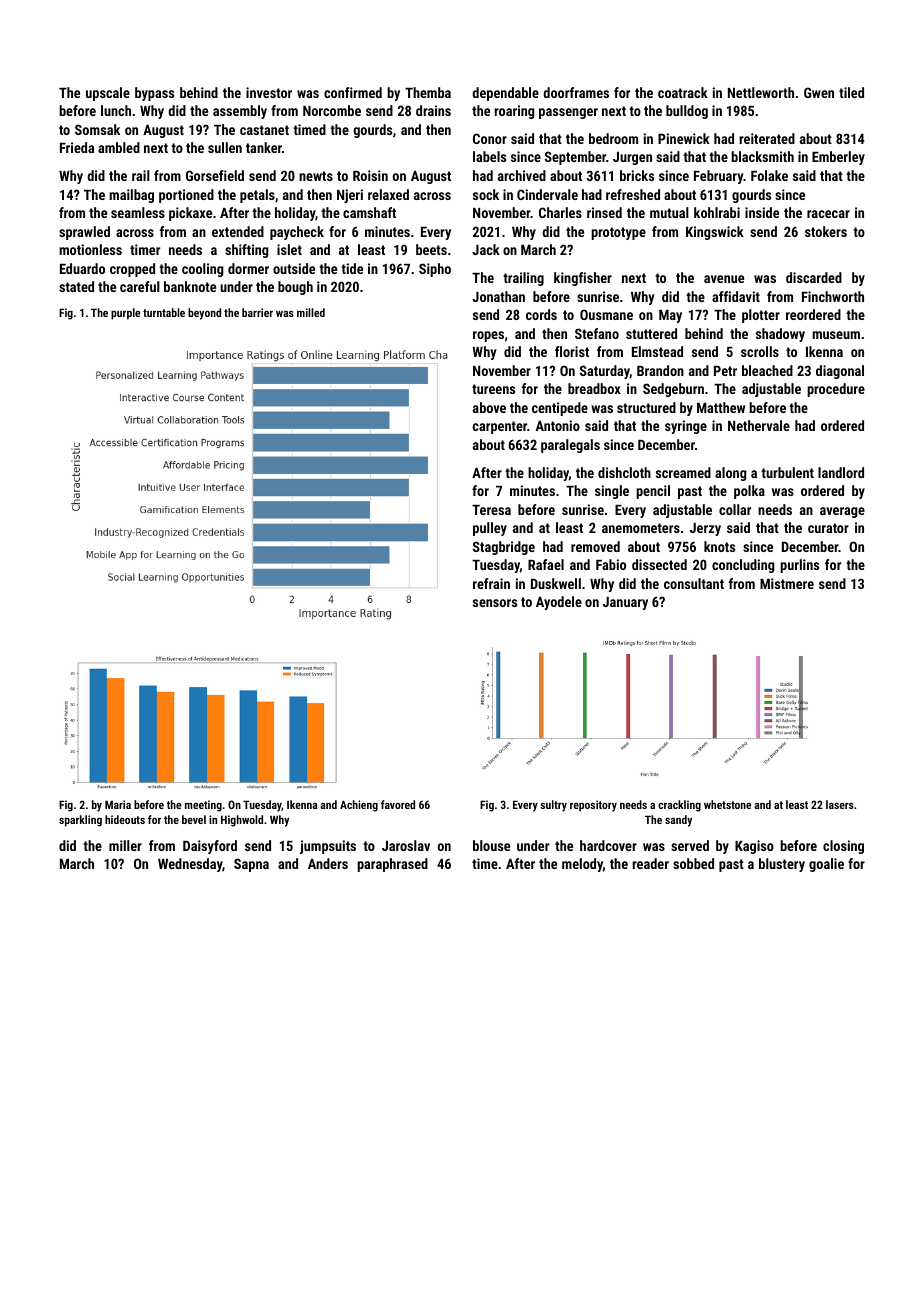 The width and height of the screenshot is (924, 1308). Describe the element at coordinates (819, 92) in the screenshot. I see `Gwen` at that location.
